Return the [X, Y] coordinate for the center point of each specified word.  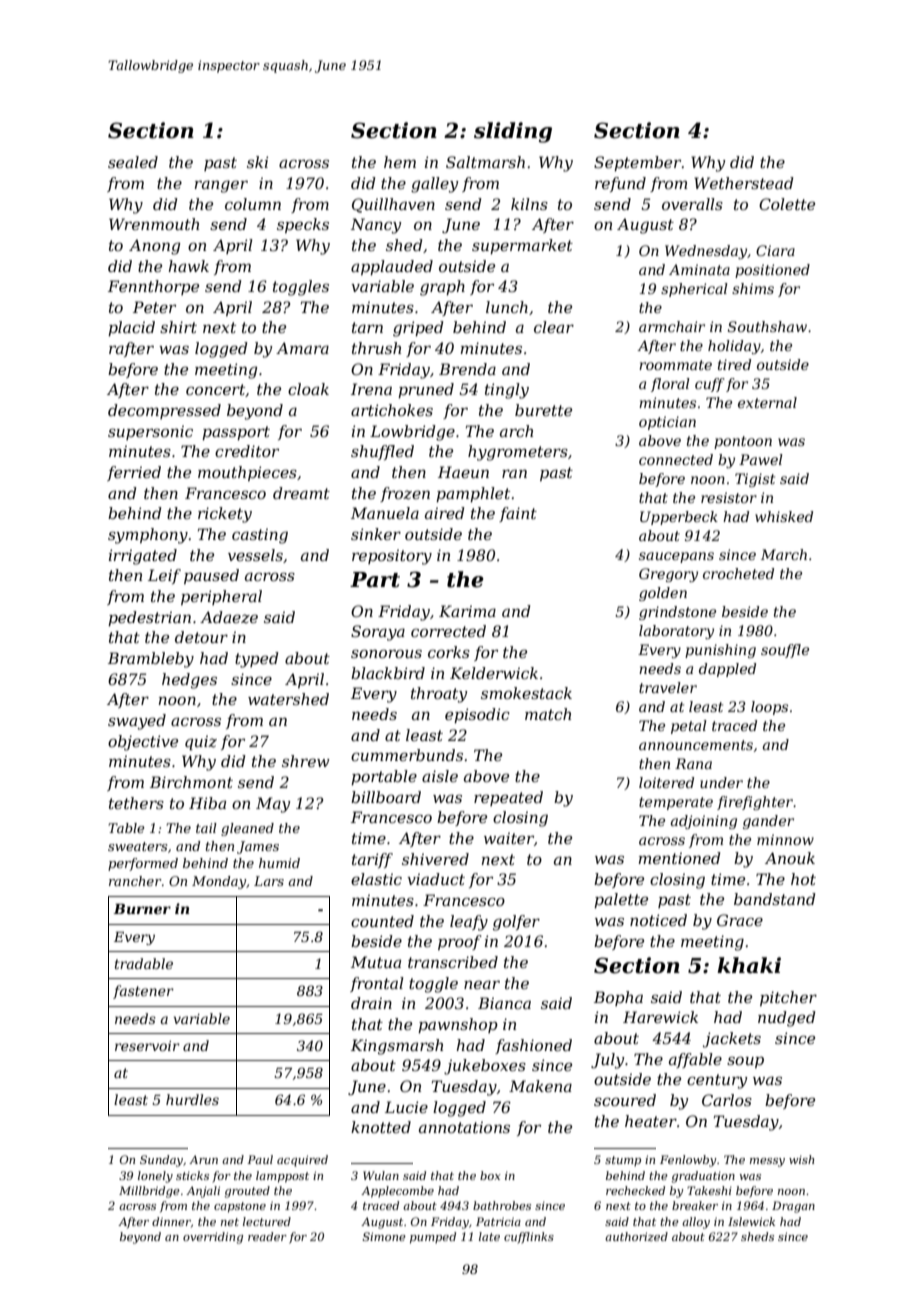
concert [215, 389]
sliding [513, 132]
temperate [676, 803]
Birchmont [191, 782]
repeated [508, 798]
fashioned [533, 1046]
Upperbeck [679, 518]
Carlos [727, 1100]
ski [257, 162]
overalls [692, 204]
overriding [213, 1238]
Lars [269, 881]
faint [518, 514]
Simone [384, 1236]
